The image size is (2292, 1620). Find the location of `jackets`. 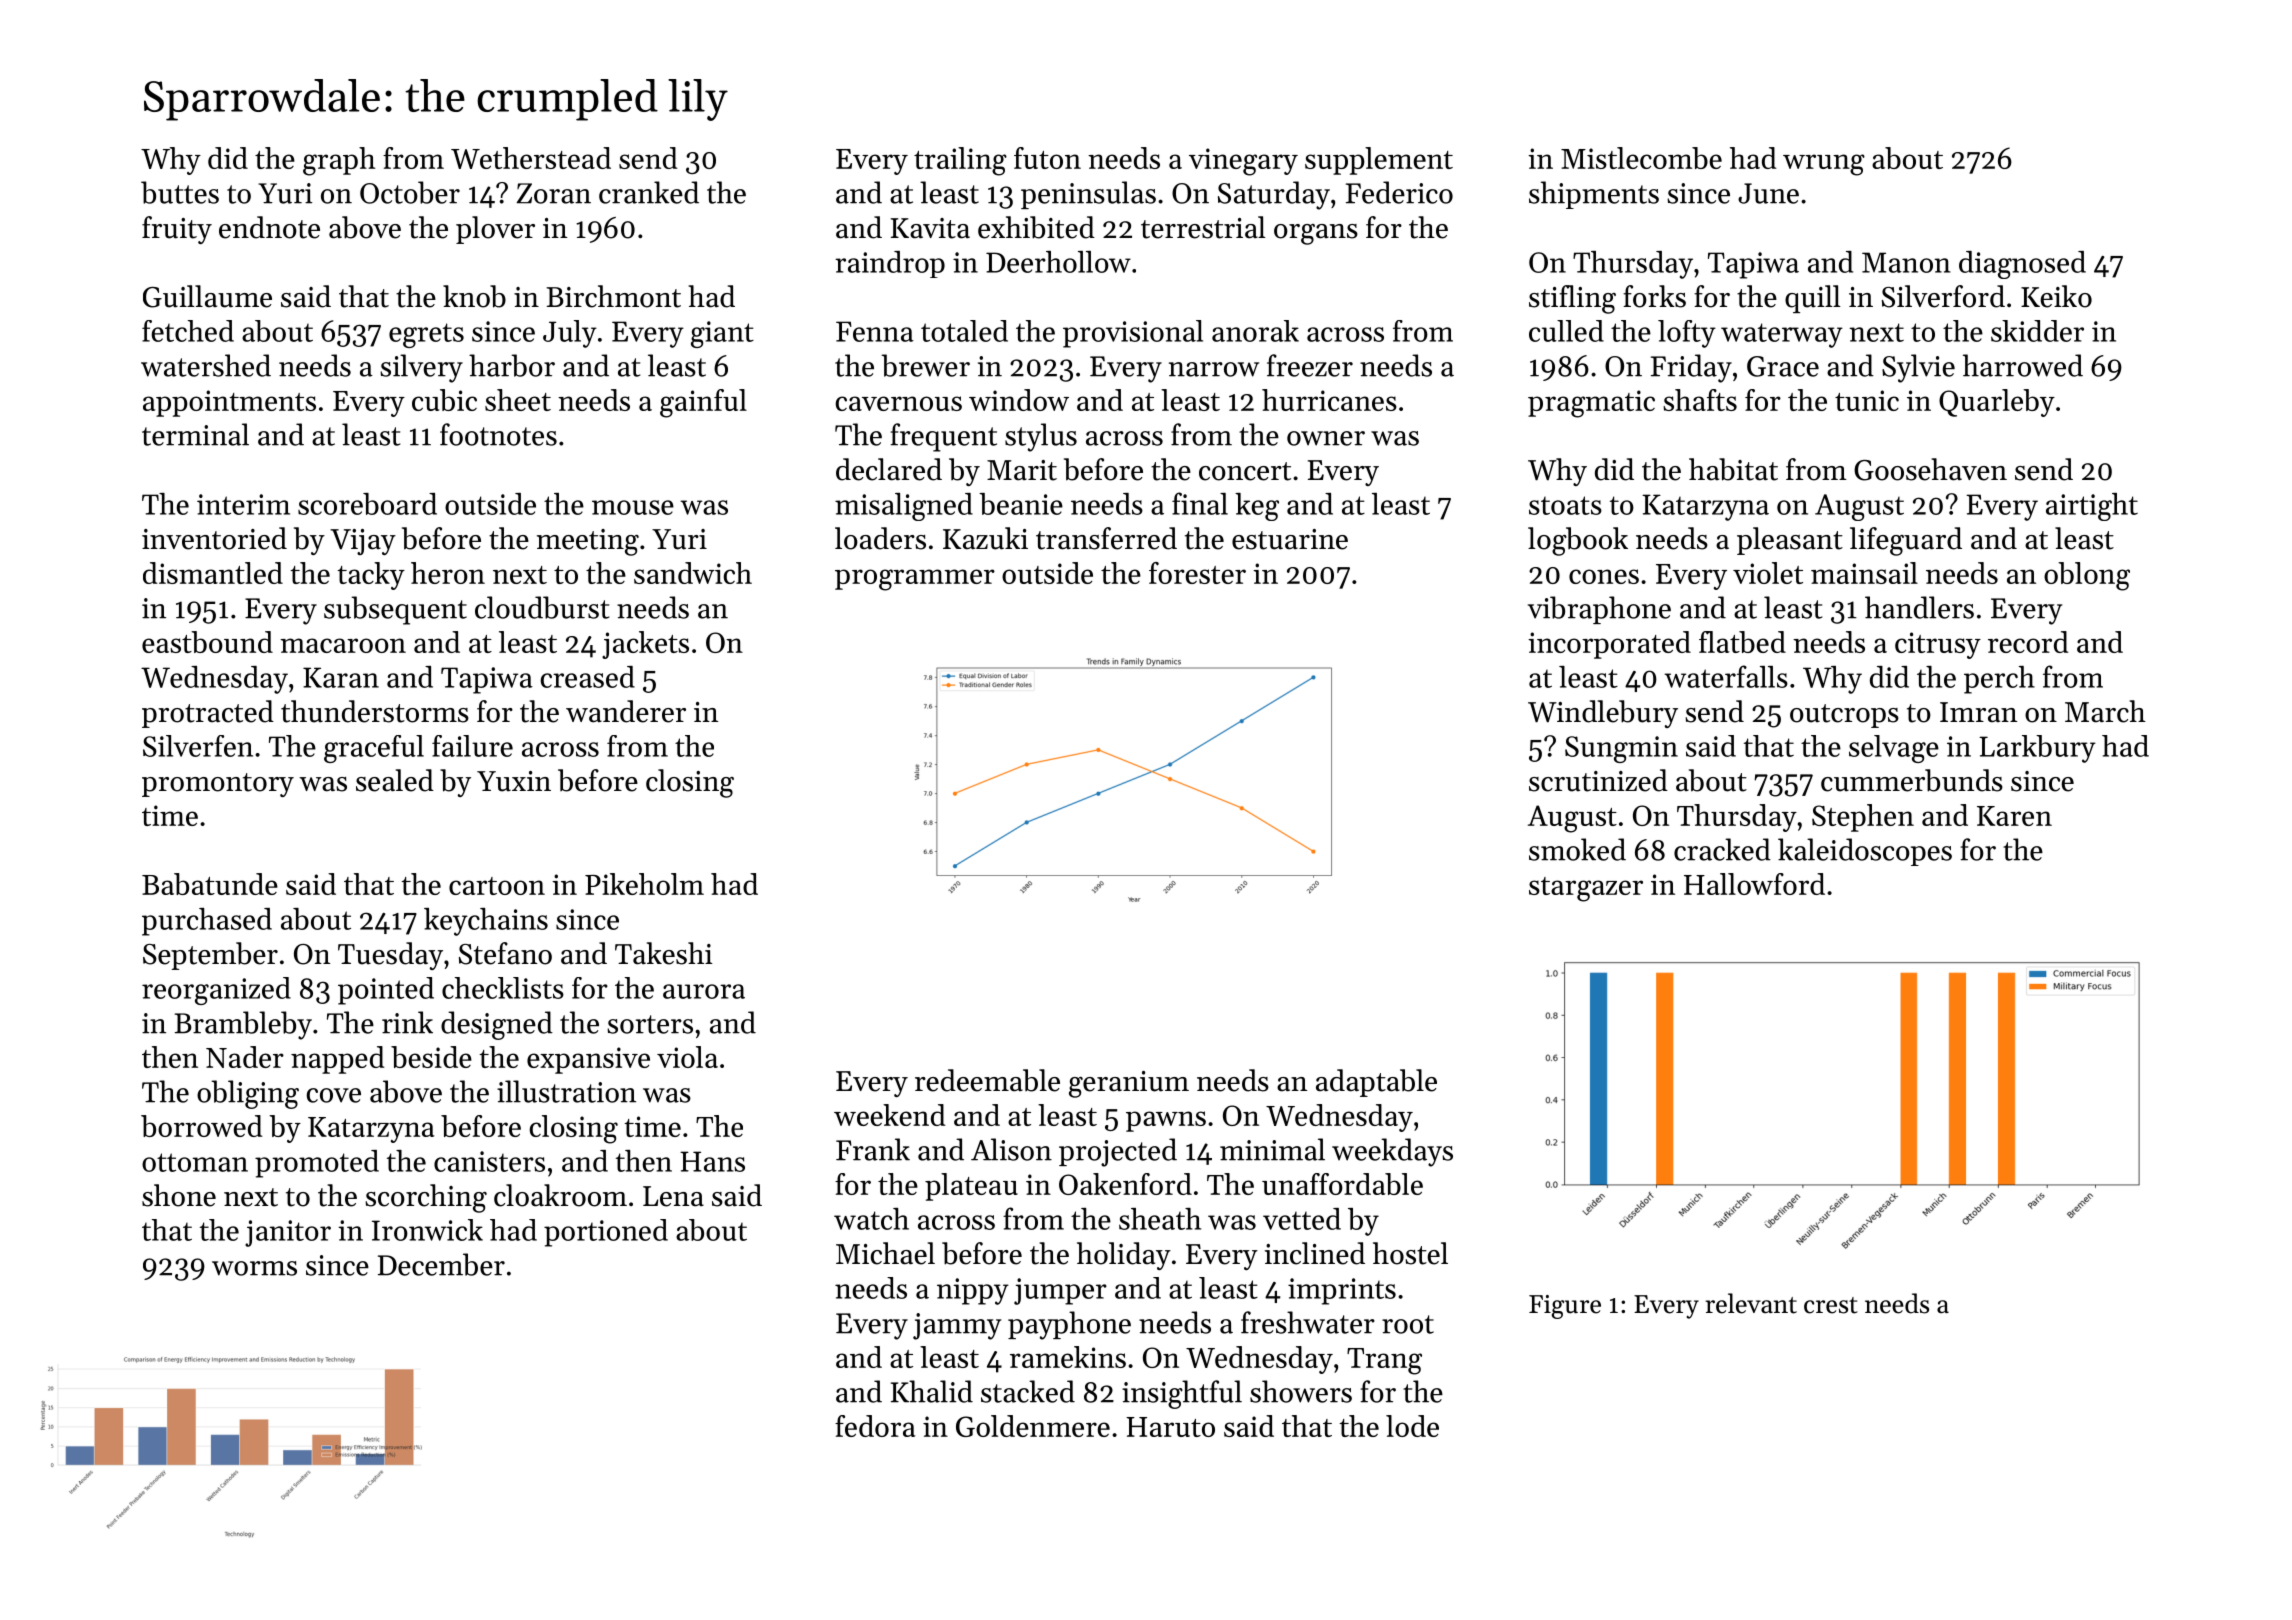

jackets is located at coordinates (645, 645).
